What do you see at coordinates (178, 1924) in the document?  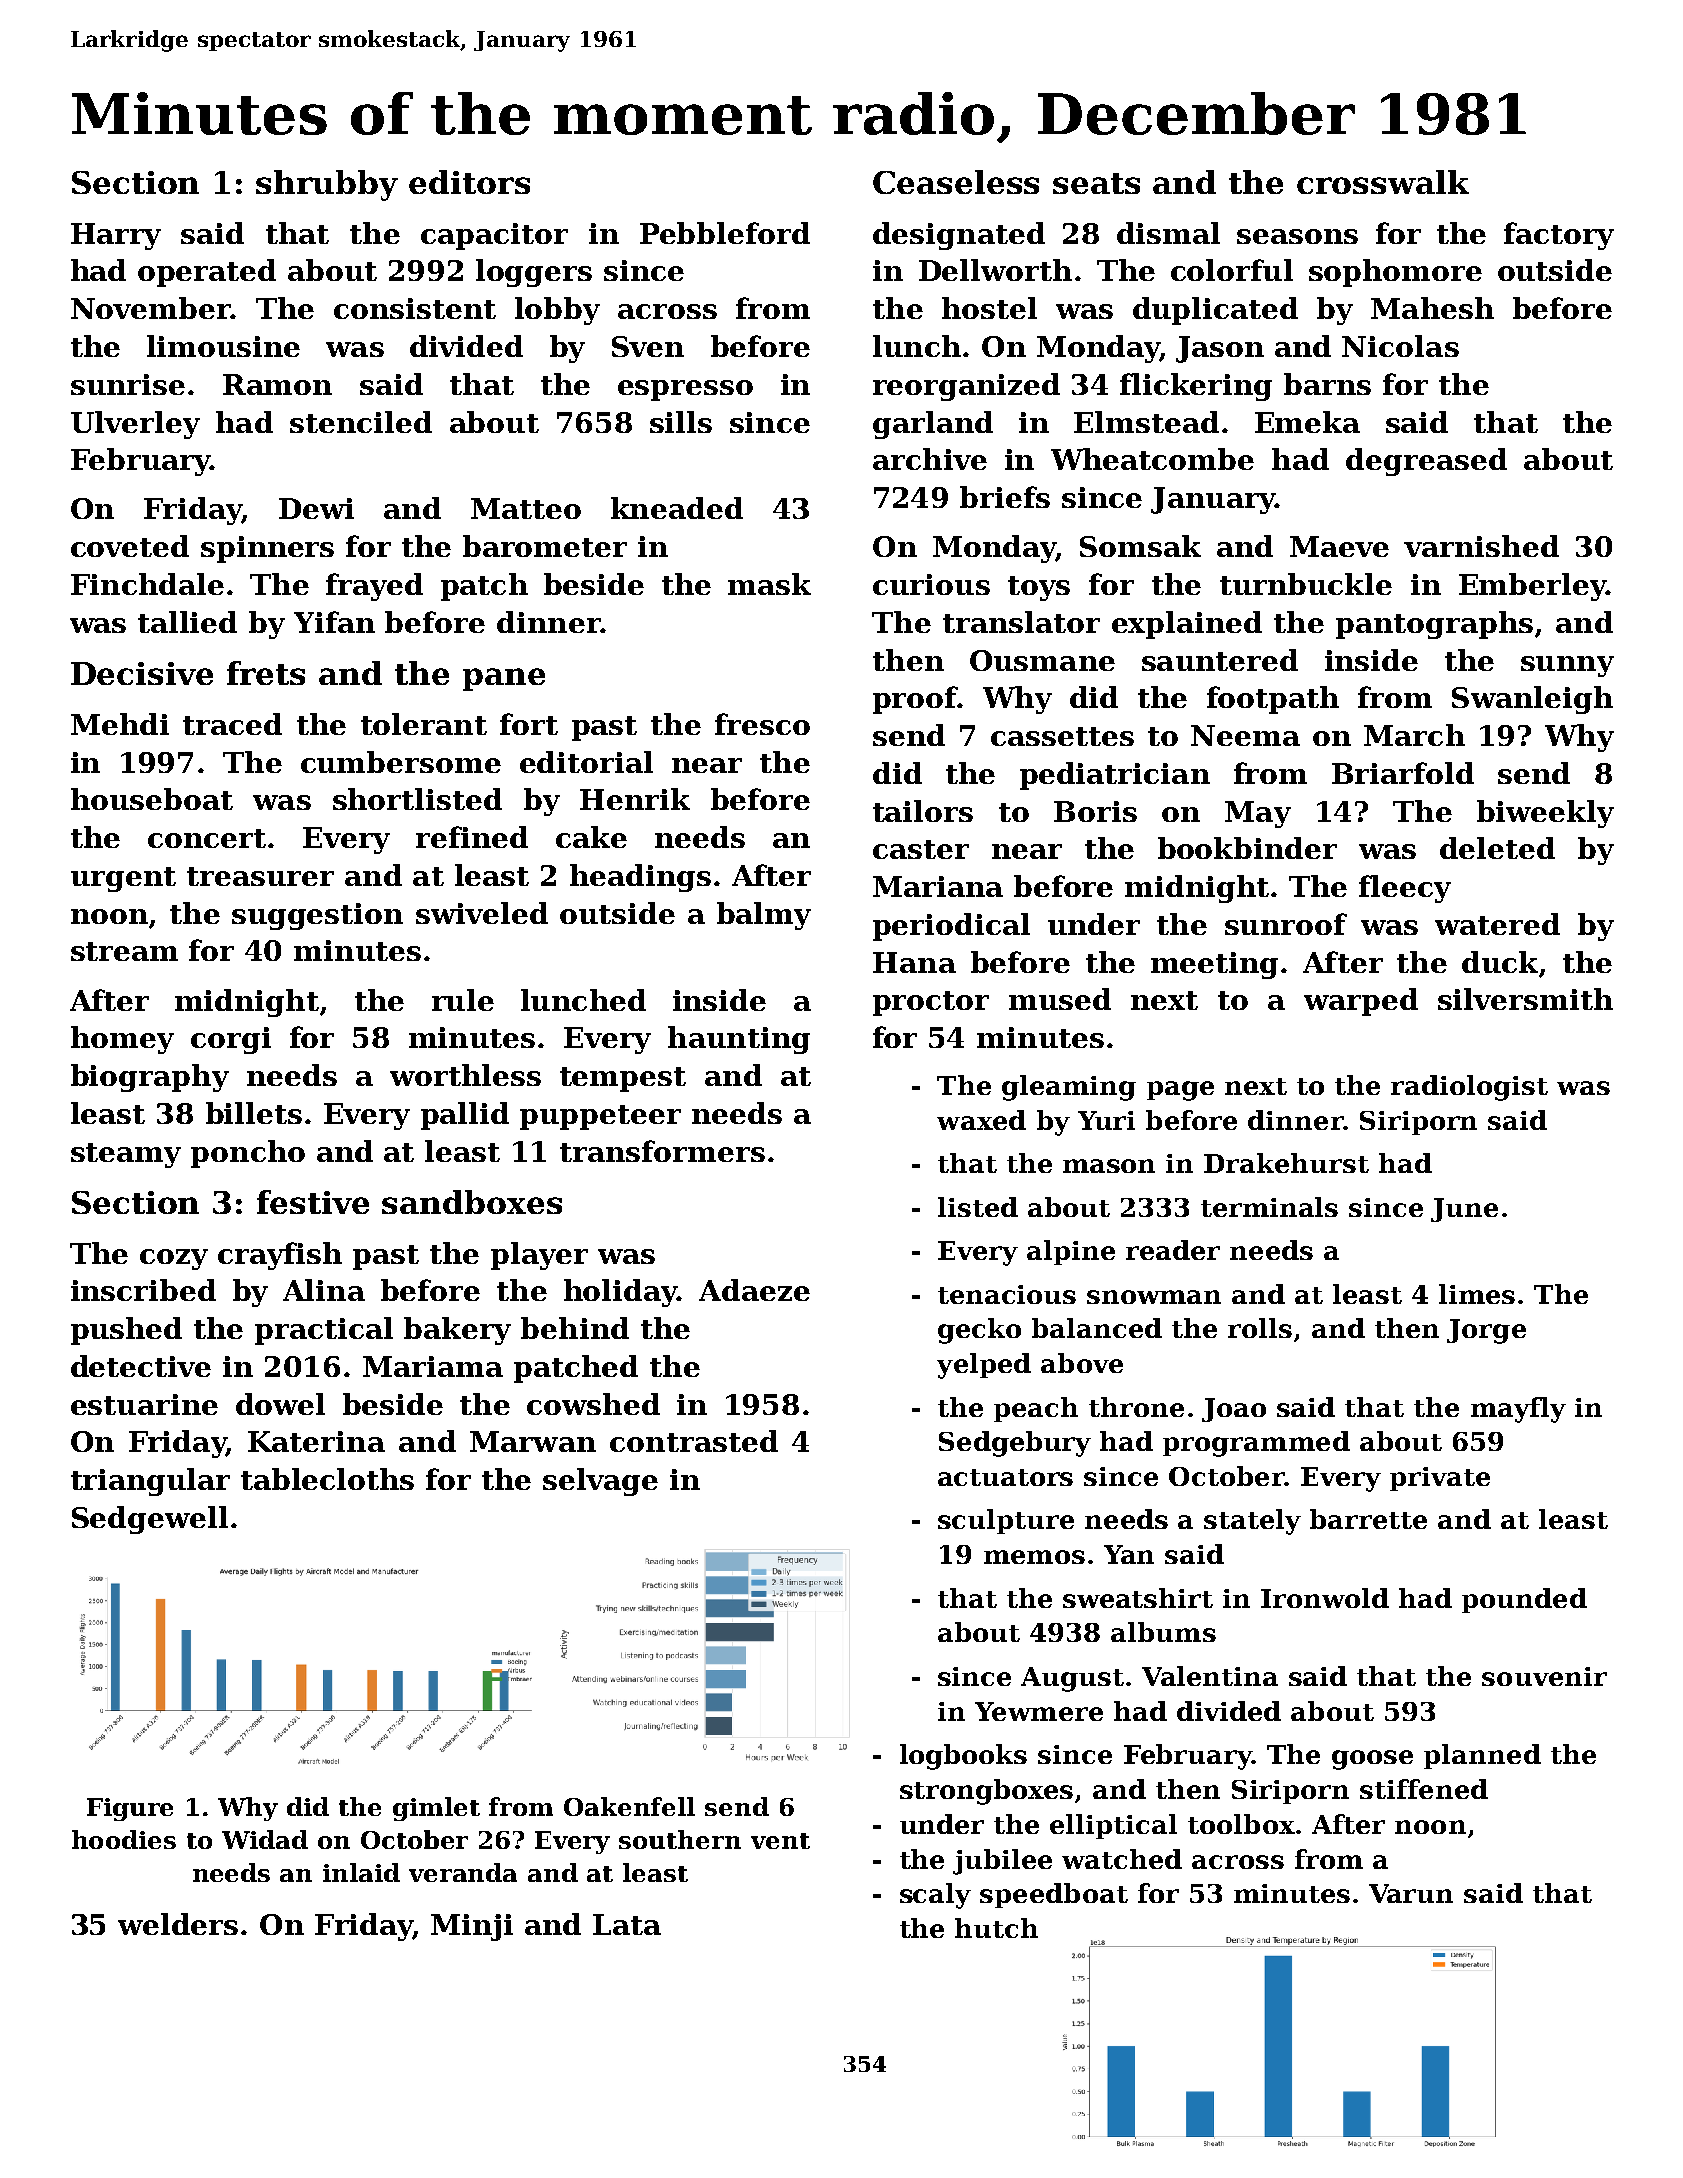 I see `welders` at bounding box center [178, 1924].
